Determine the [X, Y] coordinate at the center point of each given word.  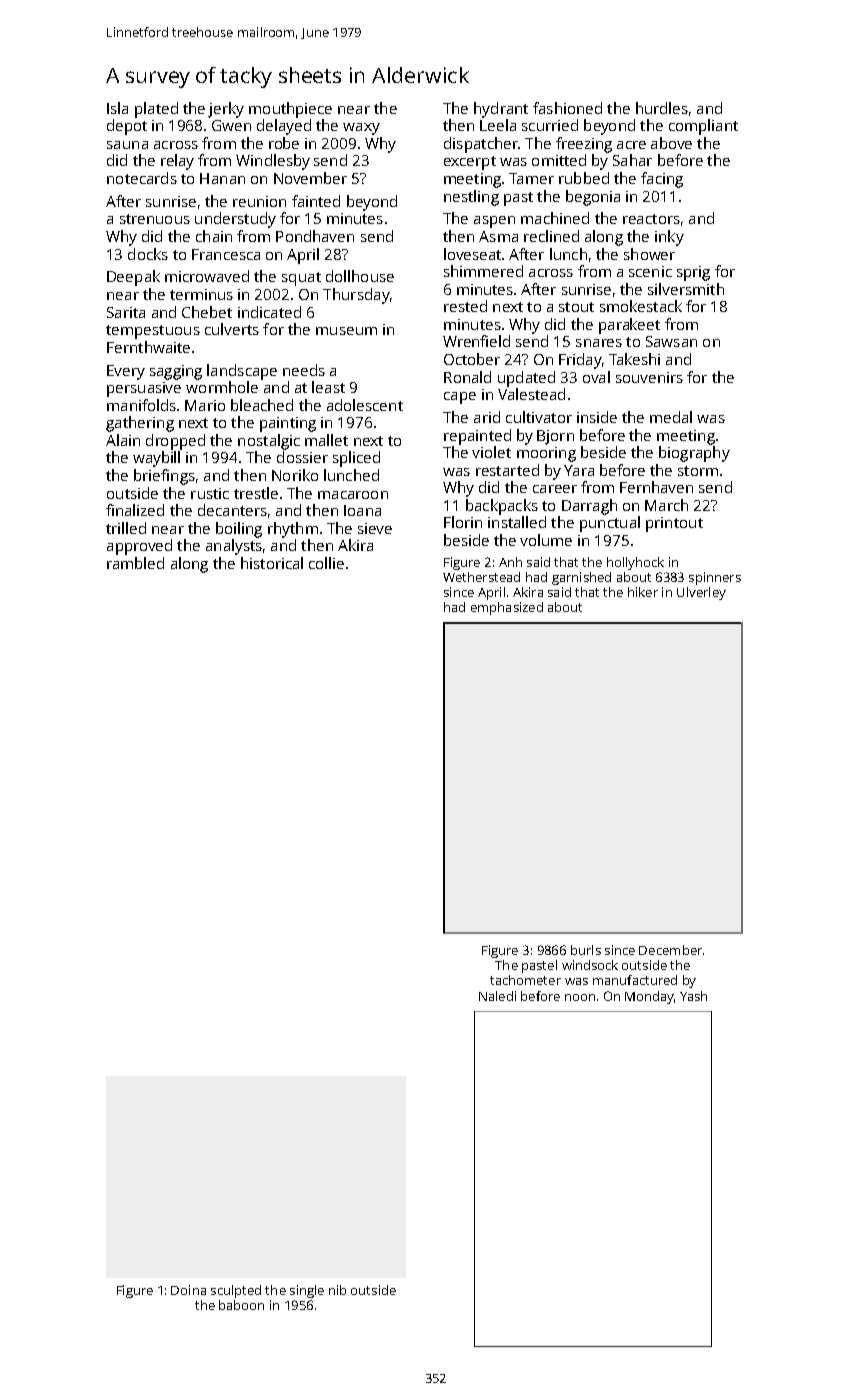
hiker [643, 592]
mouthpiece [290, 110]
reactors [651, 219]
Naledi [497, 996]
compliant [703, 127]
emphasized [507, 608]
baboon [241, 1305]
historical [272, 563]
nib [337, 1290]
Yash [693, 996]
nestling [471, 198]
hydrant [501, 110]
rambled [135, 563]
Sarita [126, 312]
